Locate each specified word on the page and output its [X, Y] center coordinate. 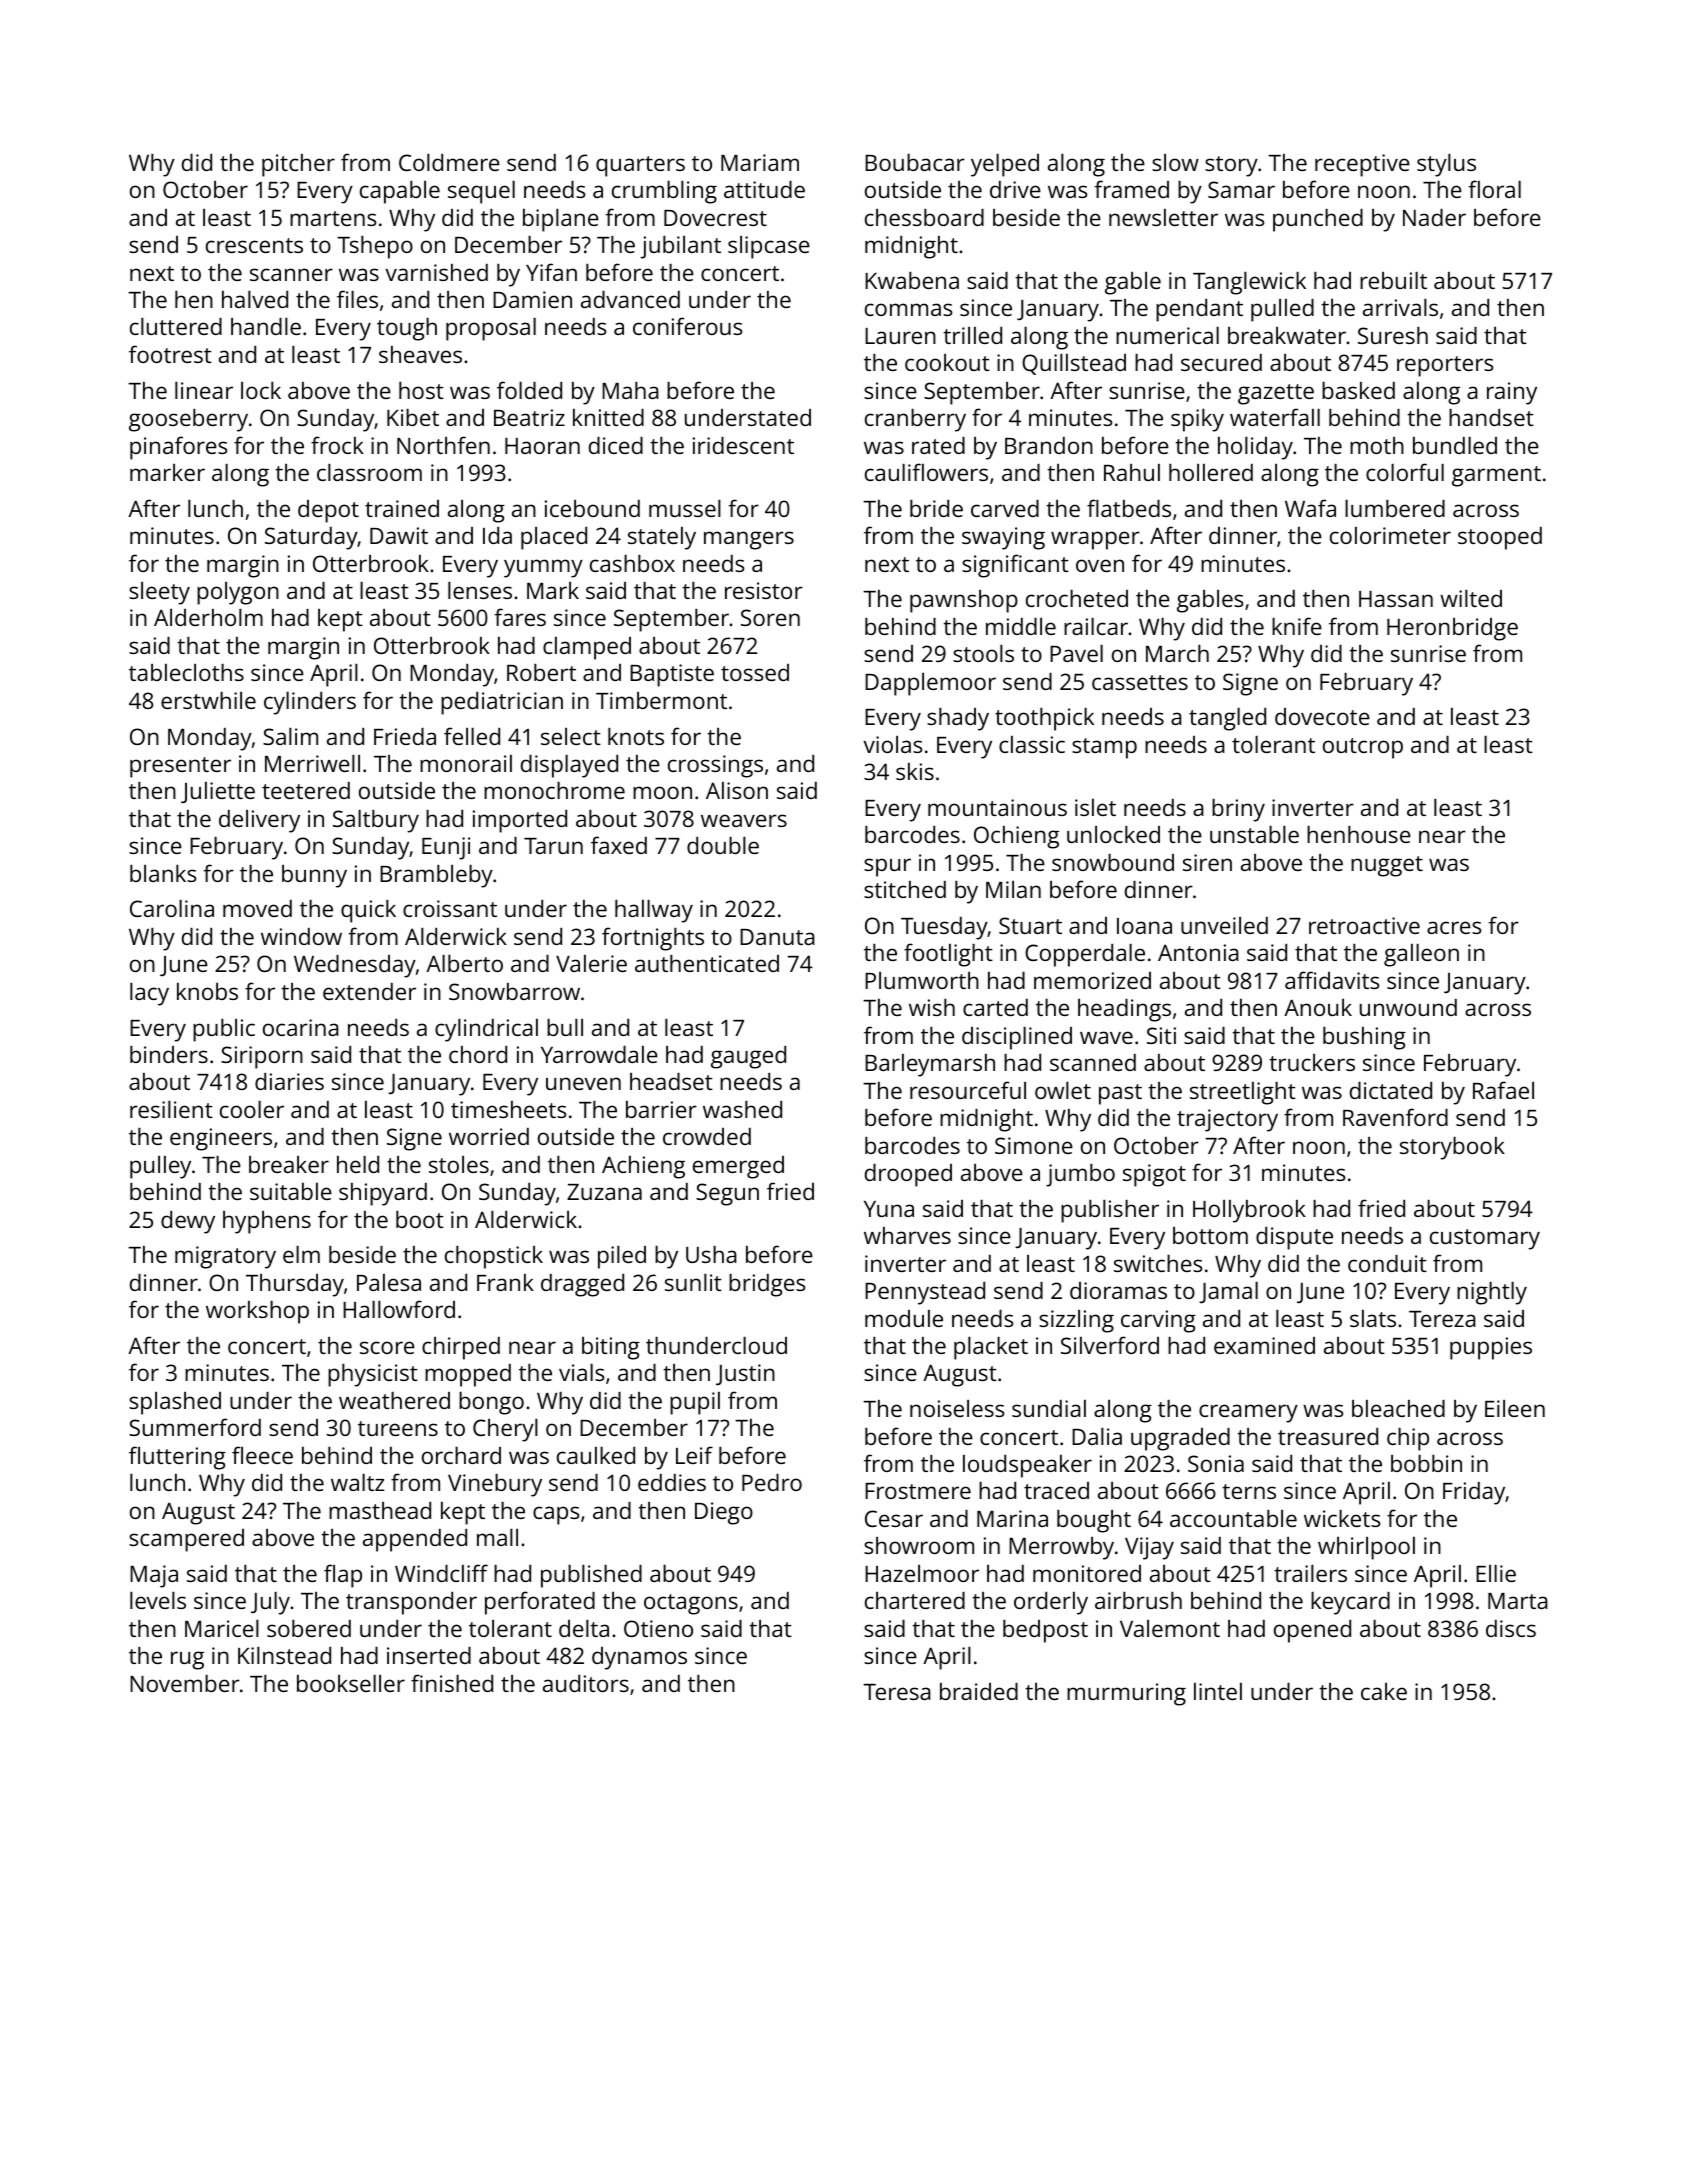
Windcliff [441, 1573]
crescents [254, 245]
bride [936, 508]
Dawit [399, 535]
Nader [1434, 217]
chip [1408, 1439]
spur [887, 867]
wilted [1471, 598]
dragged [582, 1285]
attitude [764, 189]
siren [1207, 862]
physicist [373, 1375]
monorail [466, 763]
